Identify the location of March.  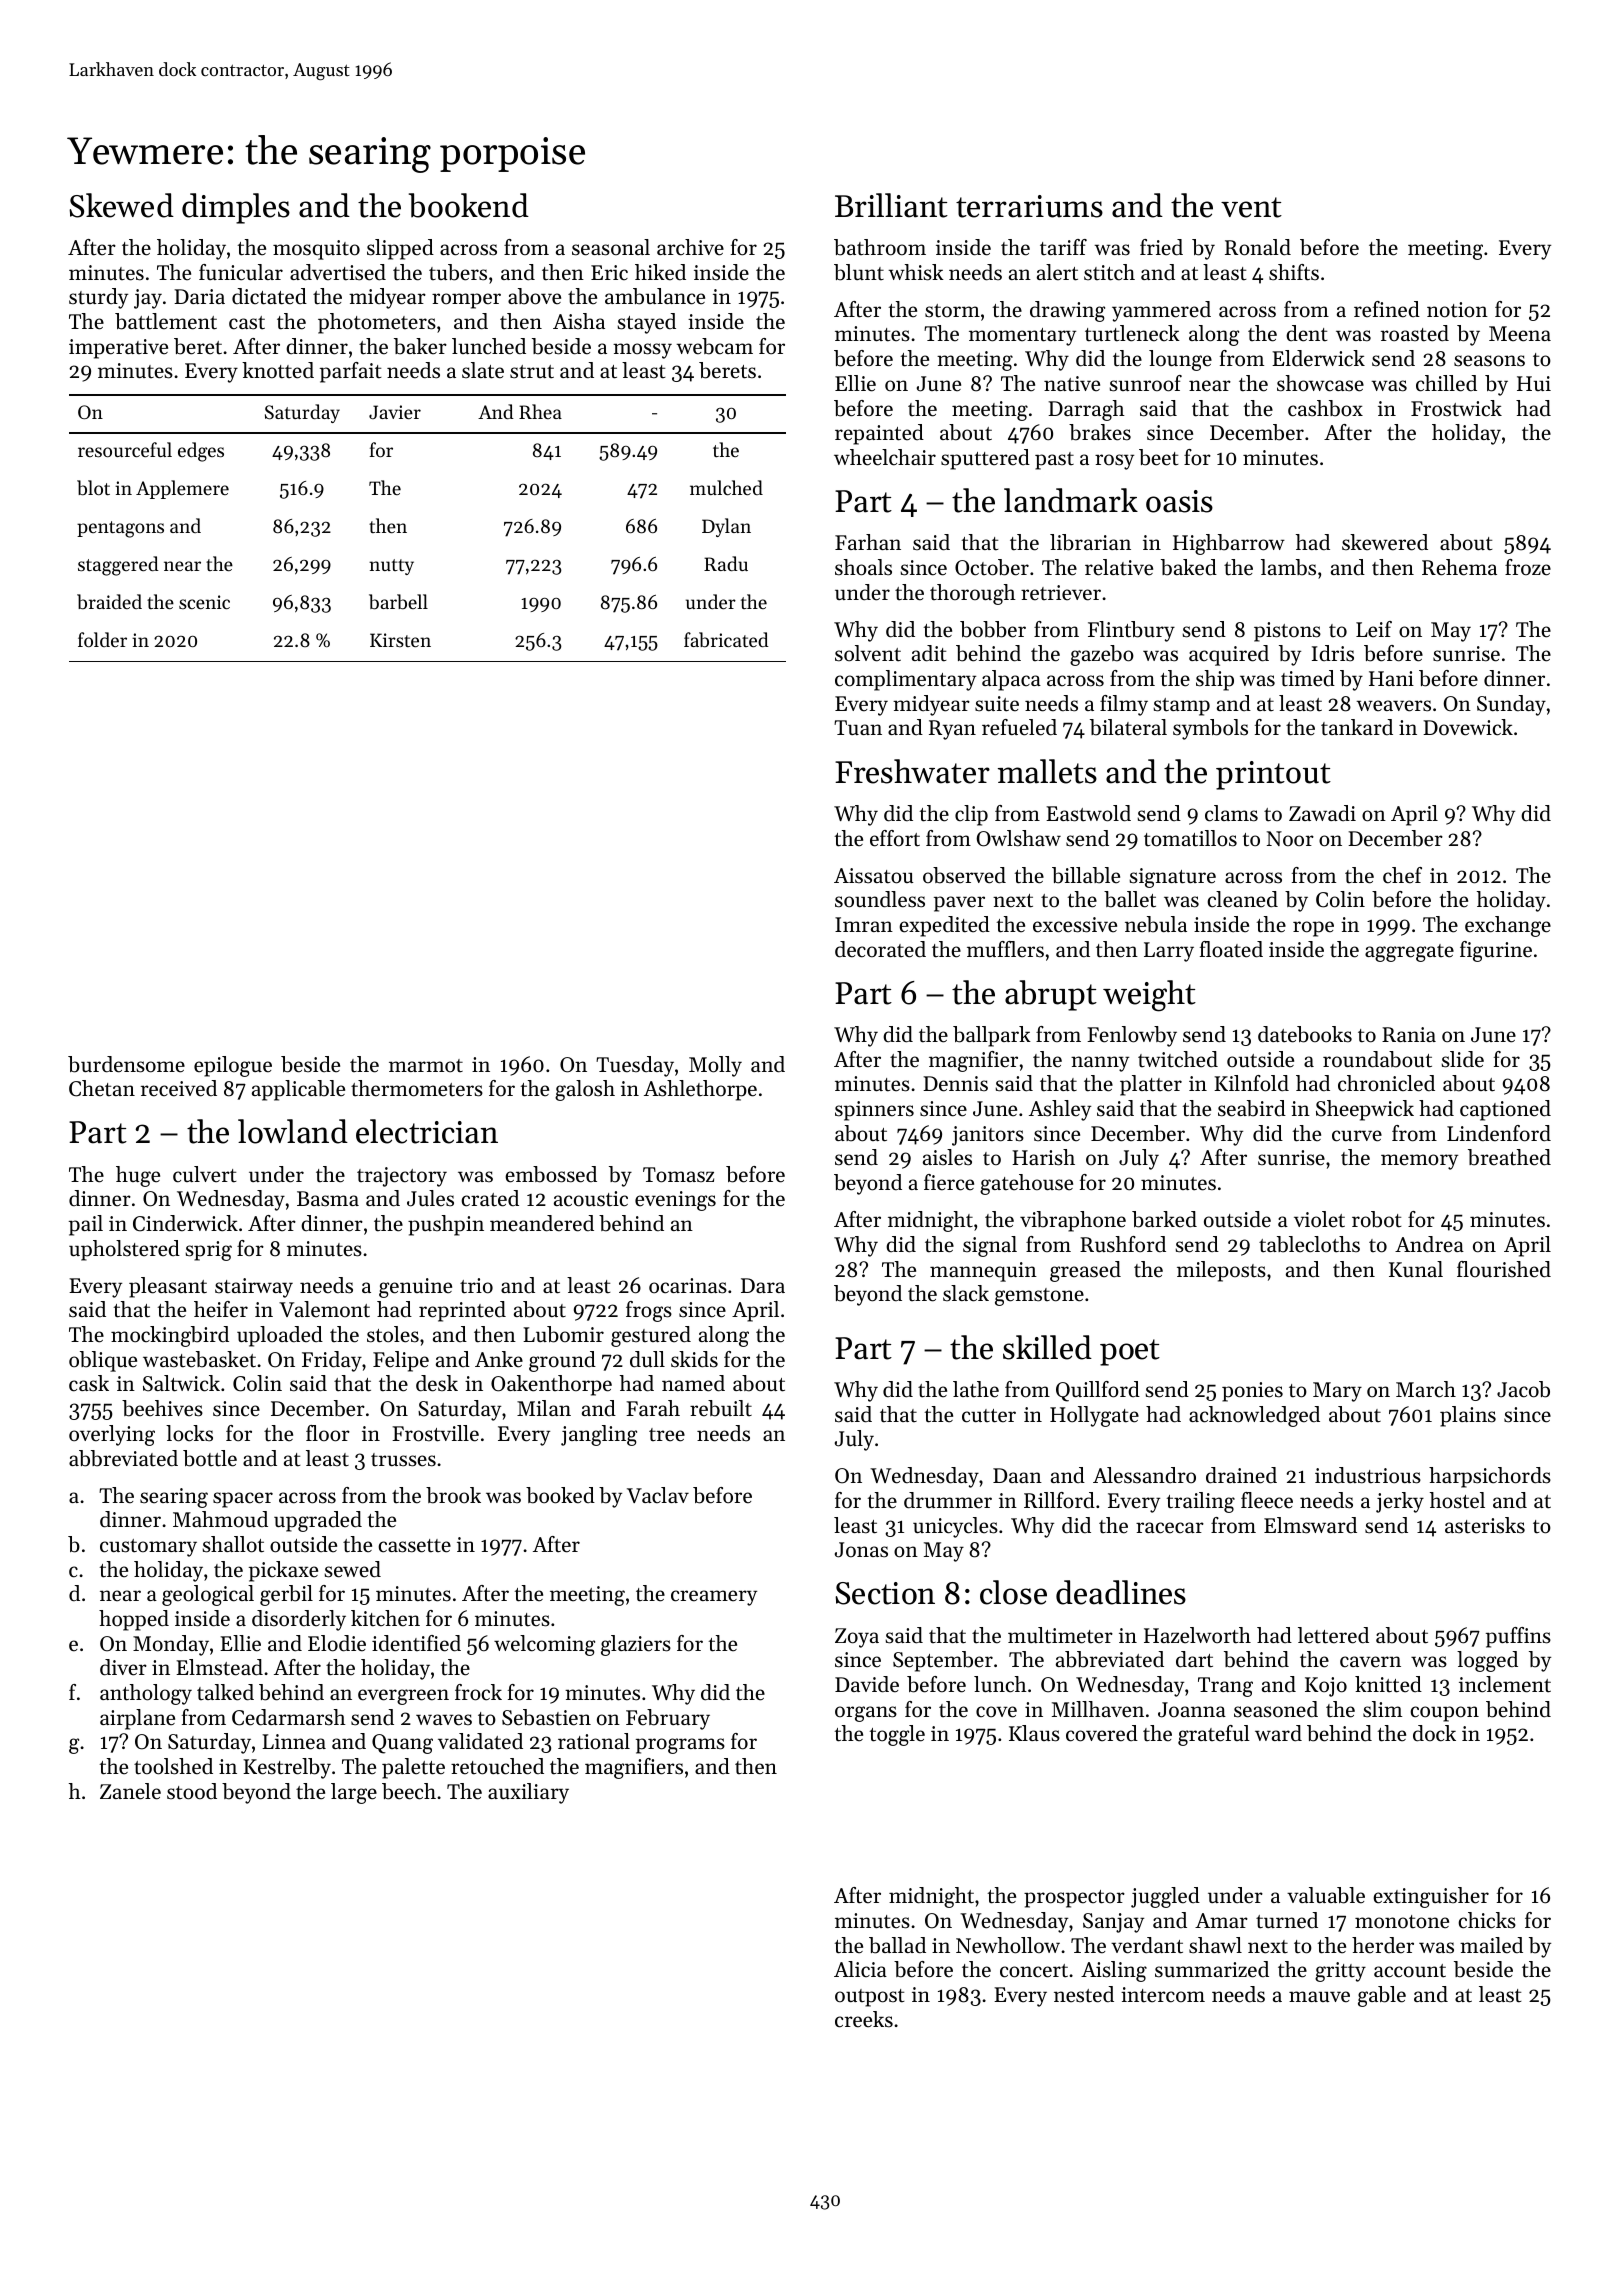
(1426, 1389).
